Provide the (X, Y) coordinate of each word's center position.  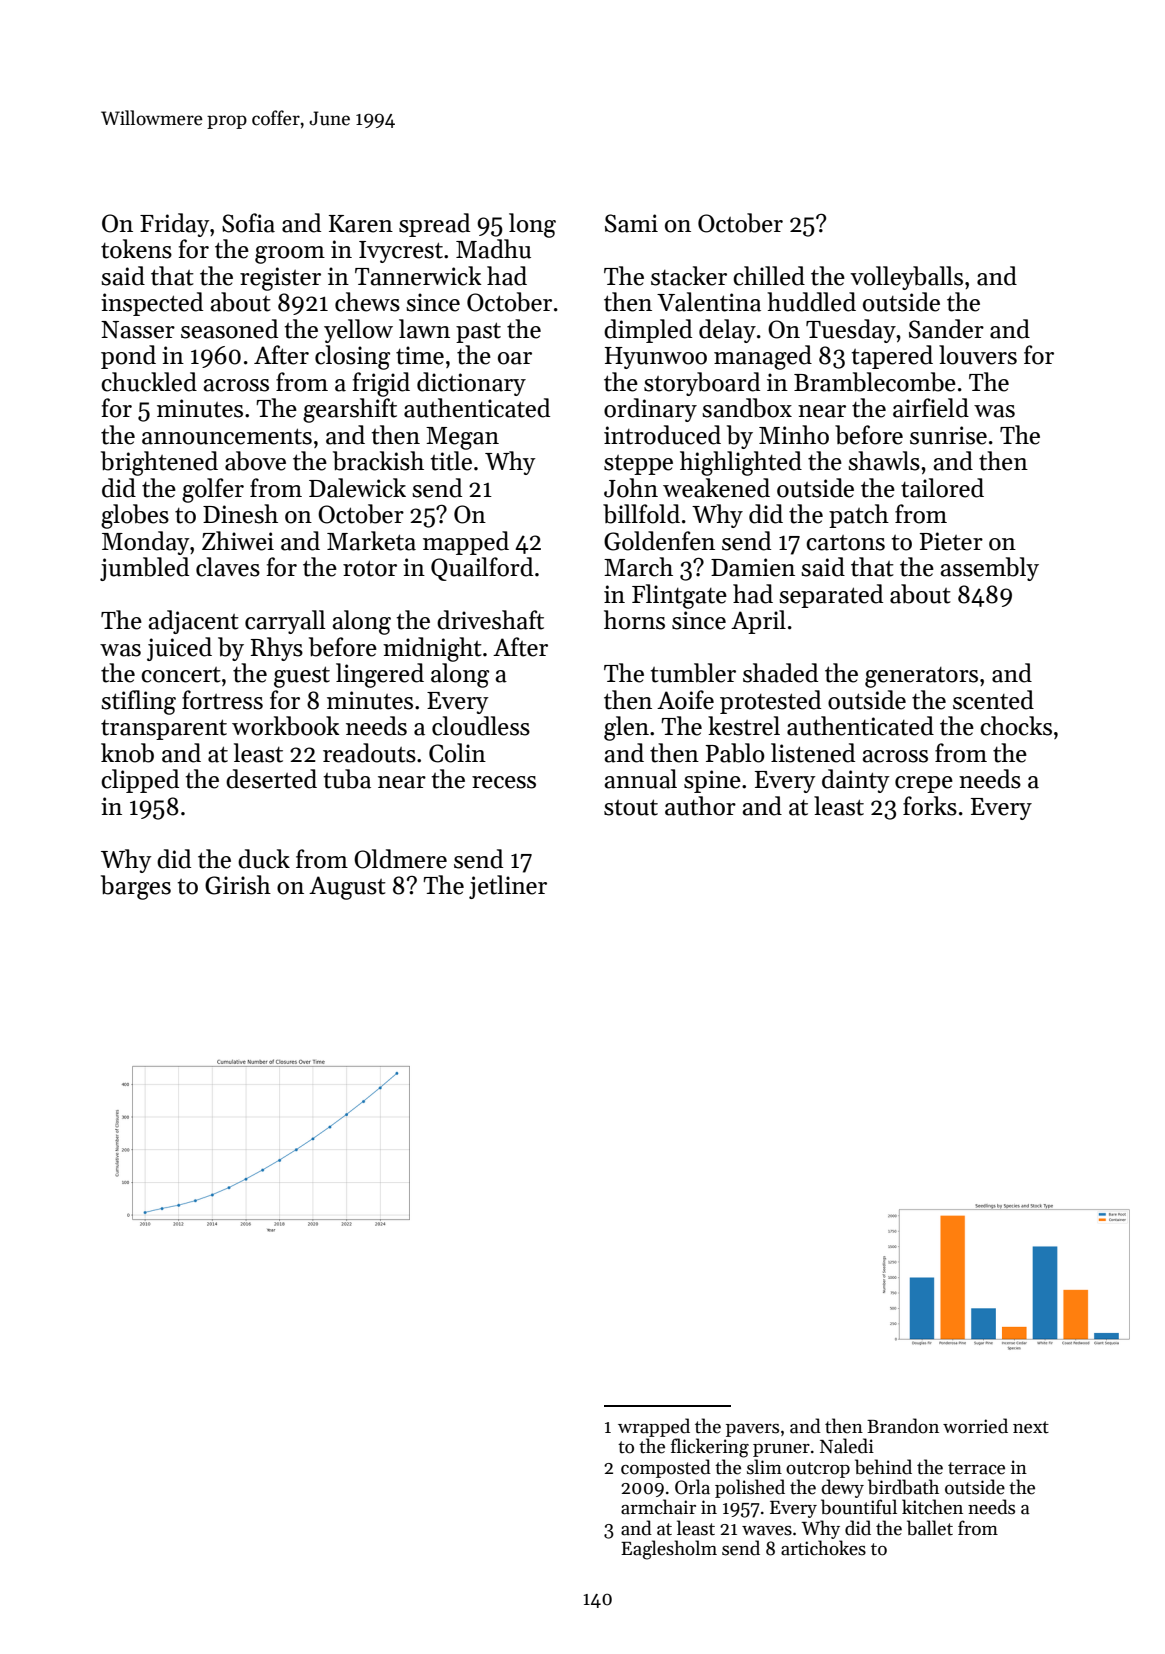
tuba (347, 779)
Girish (238, 885)
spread (434, 225)
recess (504, 782)
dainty (856, 781)
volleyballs (906, 278)
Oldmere (400, 859)
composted (666, 1468)
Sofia (248, 223)
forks (930, 806)
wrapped (654, 1427)
